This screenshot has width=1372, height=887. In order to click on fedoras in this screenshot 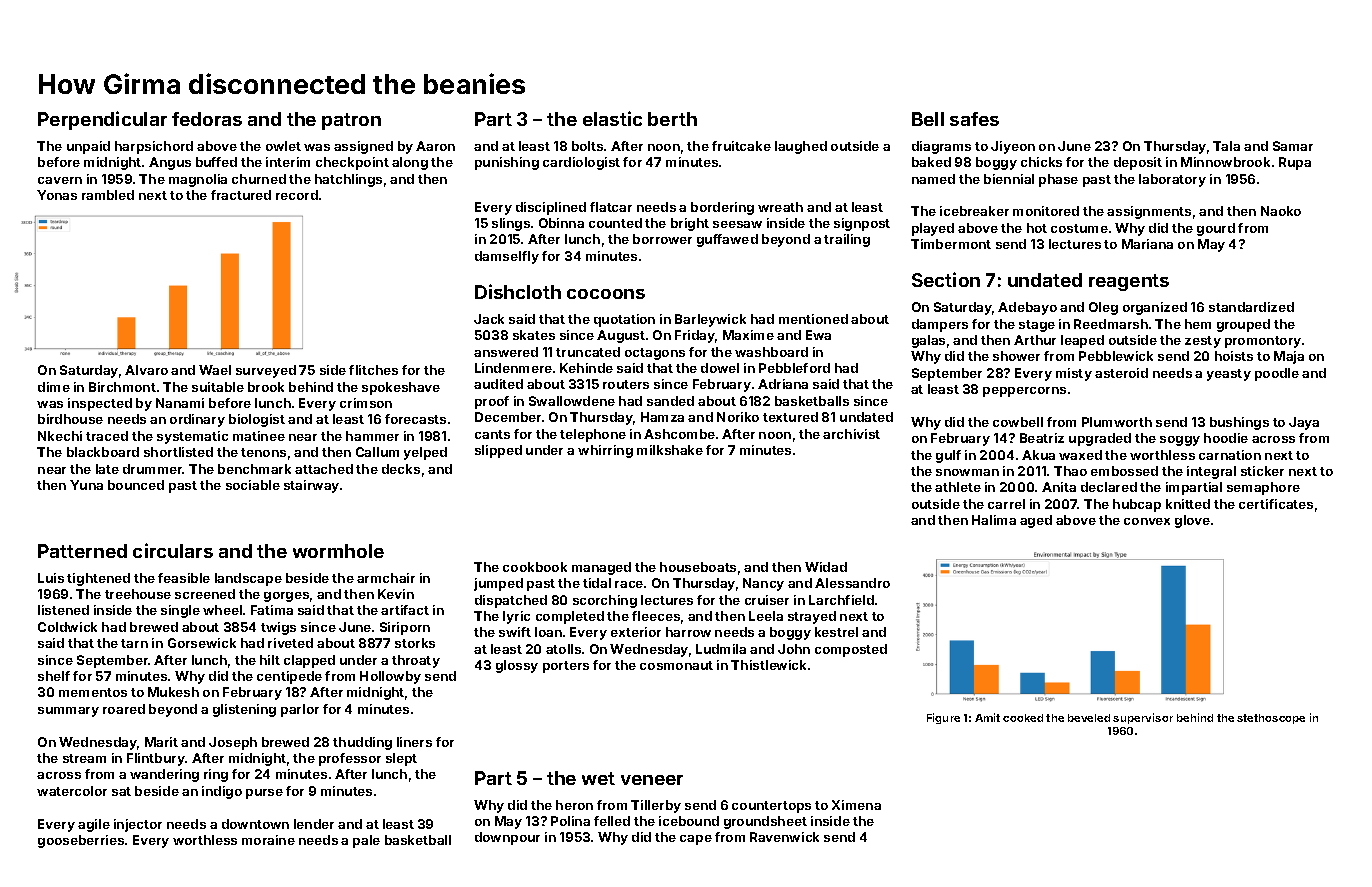, I will do `click(207, 119)`.
